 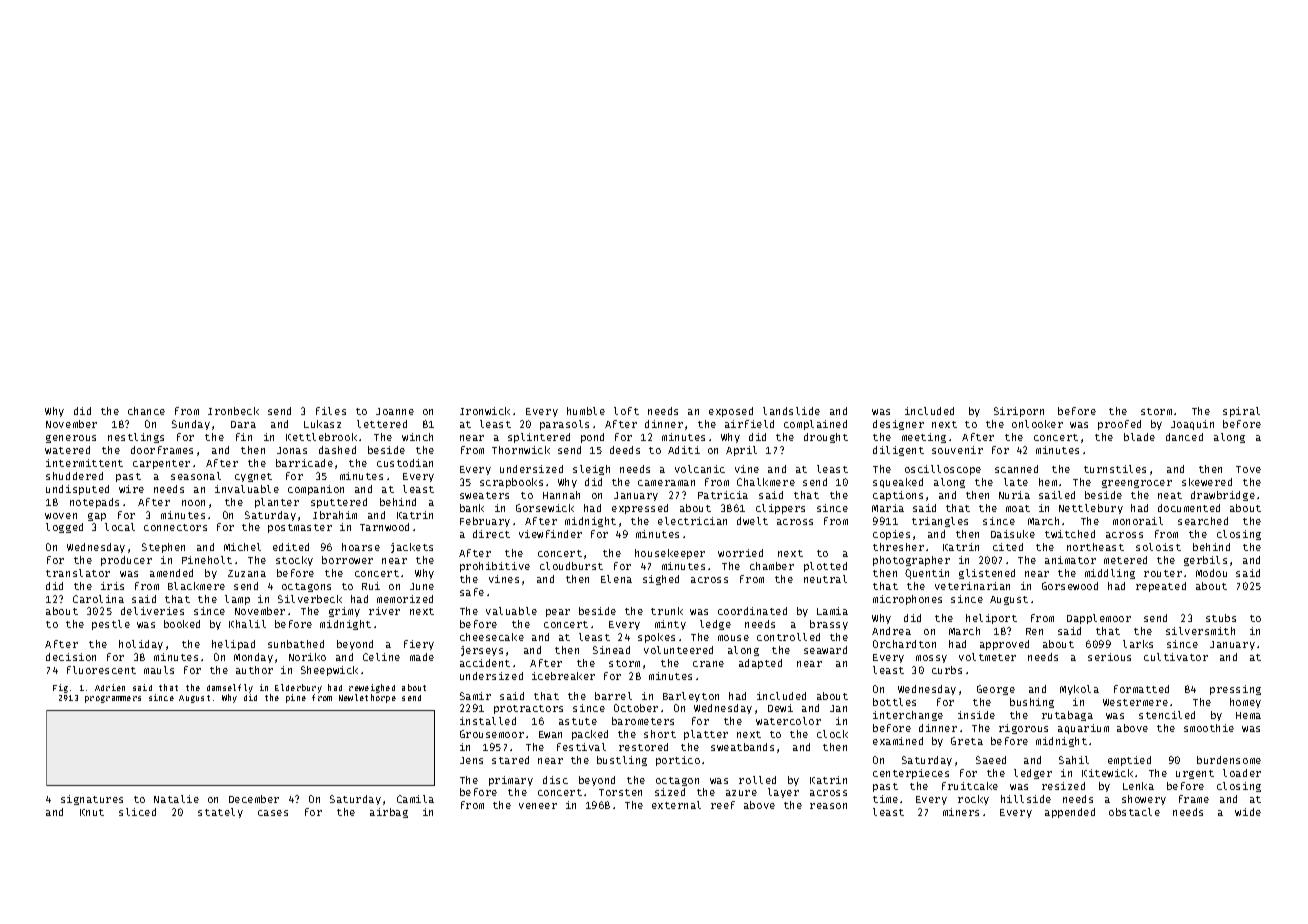 I want to click on files, so click(x=331, y=411).
